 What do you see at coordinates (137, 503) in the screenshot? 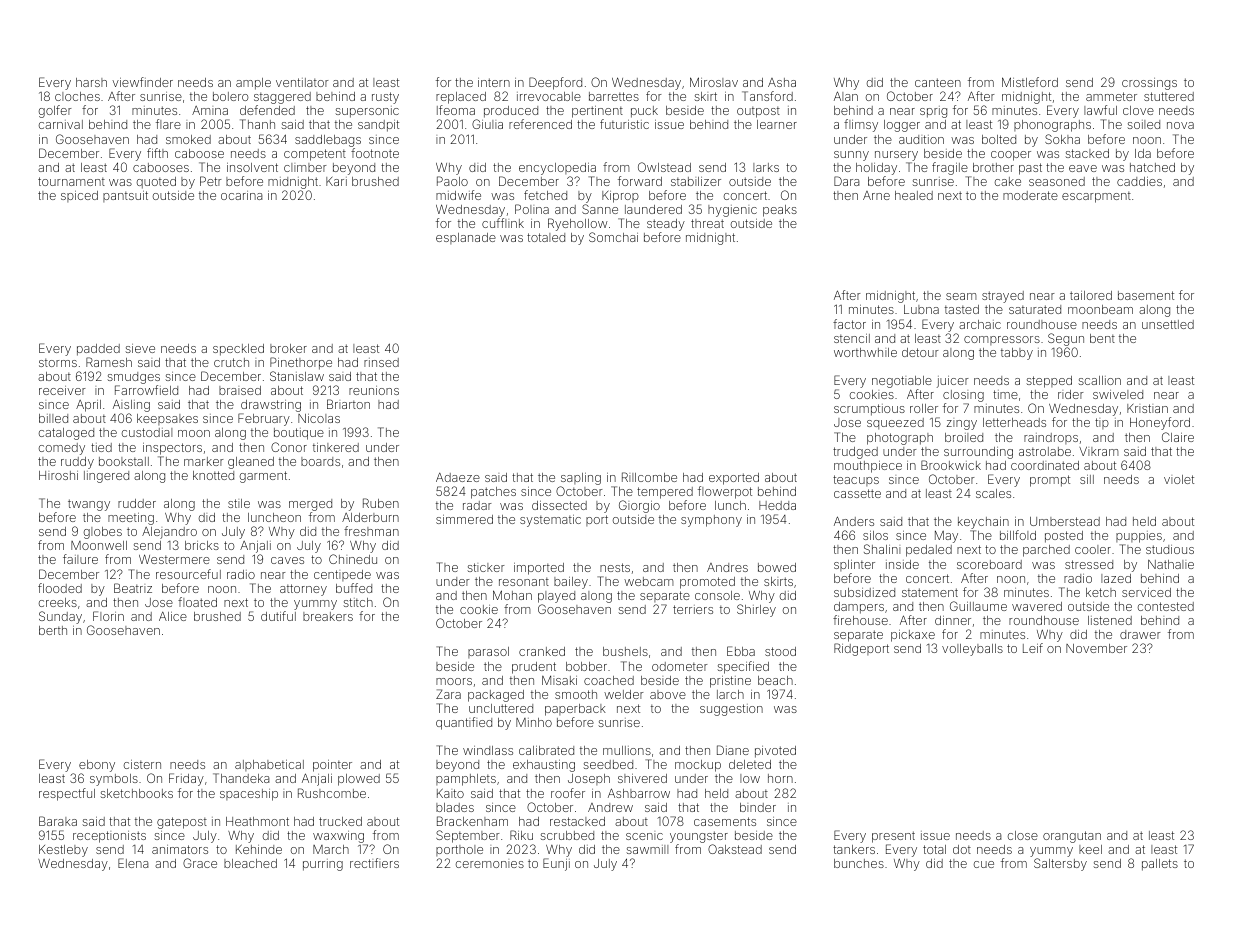
I see `rudder` at bounding box center [137, 503].
